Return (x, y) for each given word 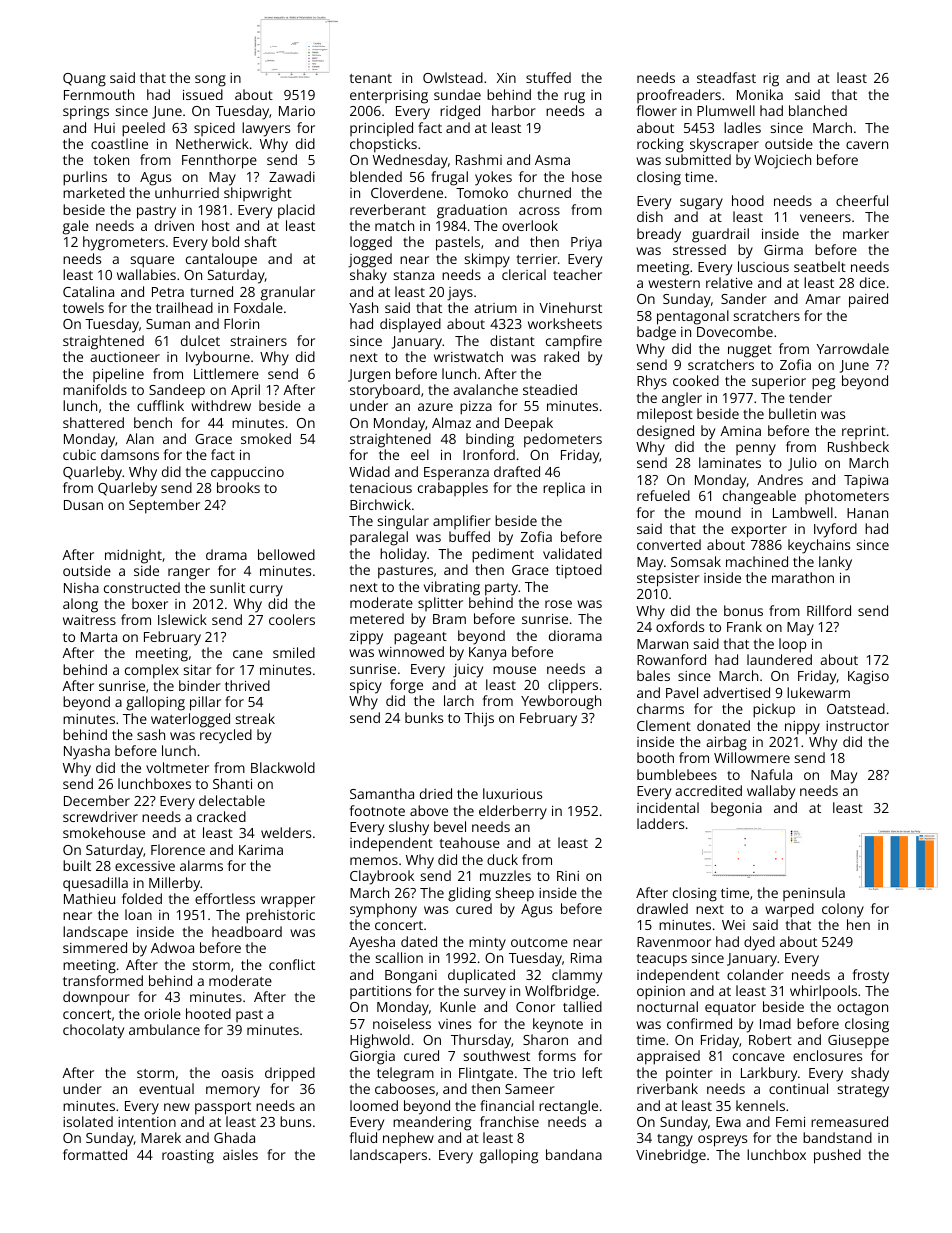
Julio (802, 464)
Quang (84, 80)
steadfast (726, 77)
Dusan (83, 505)
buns (295, 1121)
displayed (410, 325)
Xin (506, 78)
